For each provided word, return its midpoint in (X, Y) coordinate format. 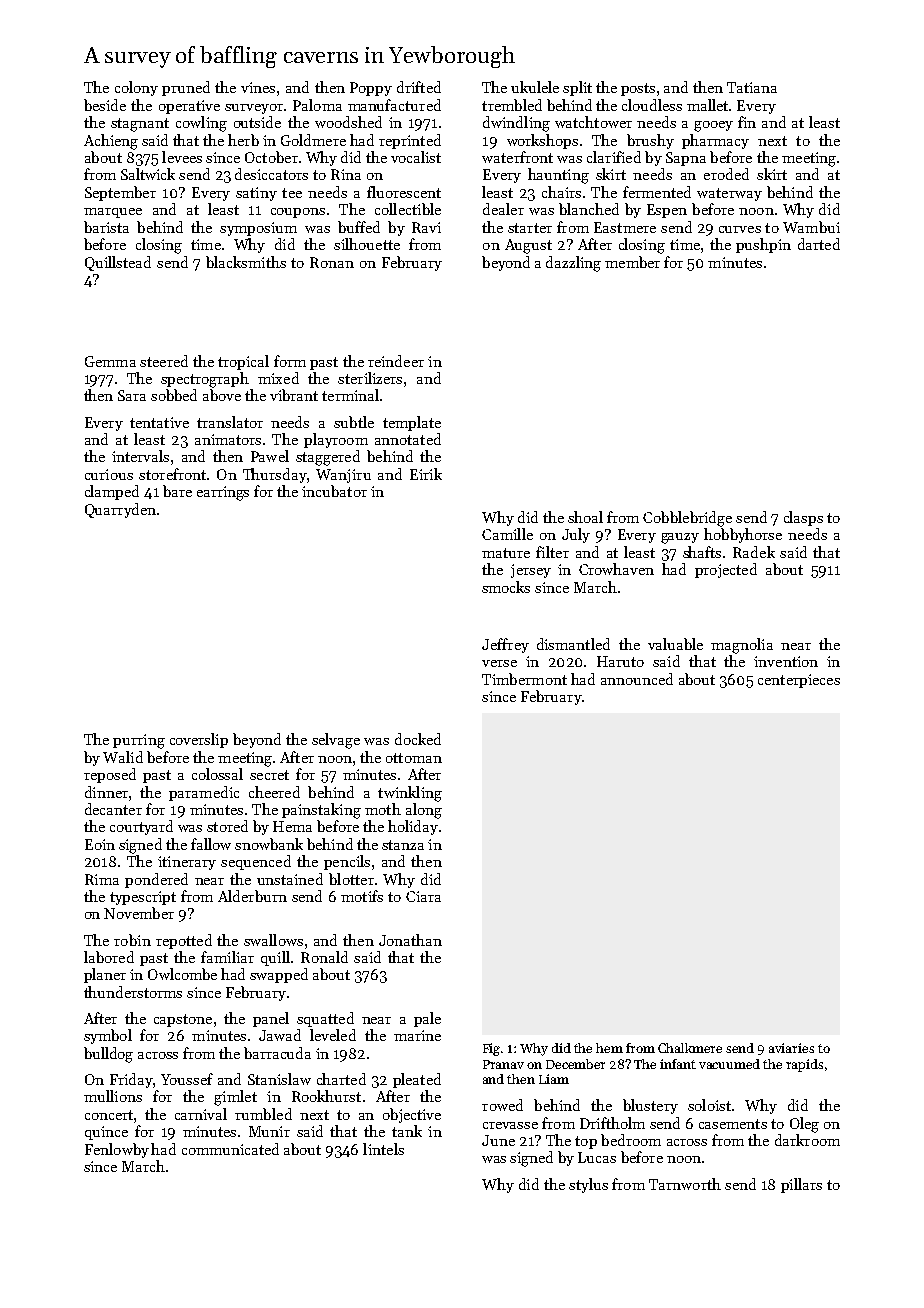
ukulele (535, 87)
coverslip (199, 740)
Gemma (110, 361)
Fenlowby (117, 1150)
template (412, 423)
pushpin (763, 245)
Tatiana (752, 87)
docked (418, 739)
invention (786, 661)
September (120, 193)
